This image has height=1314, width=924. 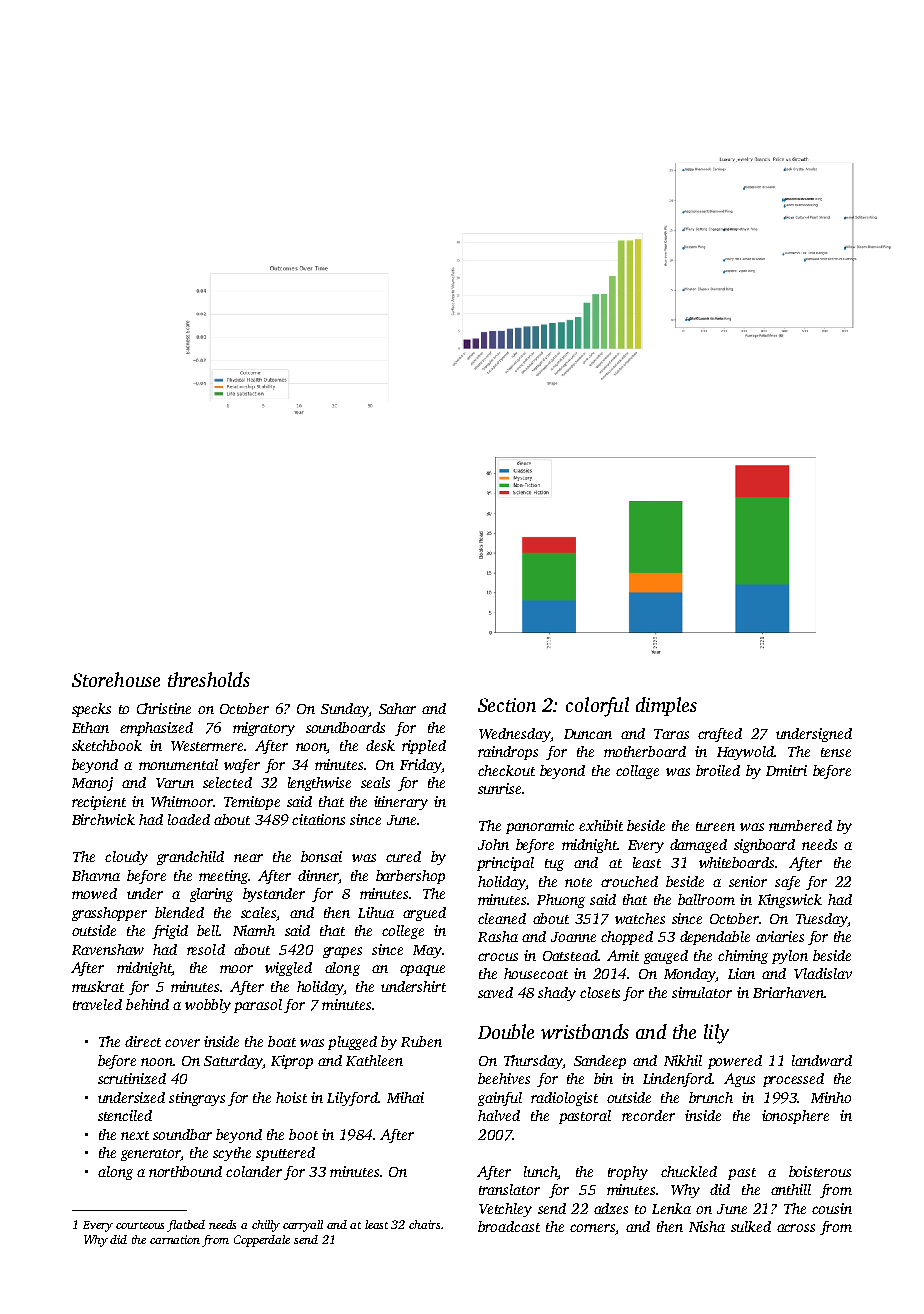 What do you see at coordinates (831, 1097) in the image?
I see `Minho` at bounding box center [831, 1097].
